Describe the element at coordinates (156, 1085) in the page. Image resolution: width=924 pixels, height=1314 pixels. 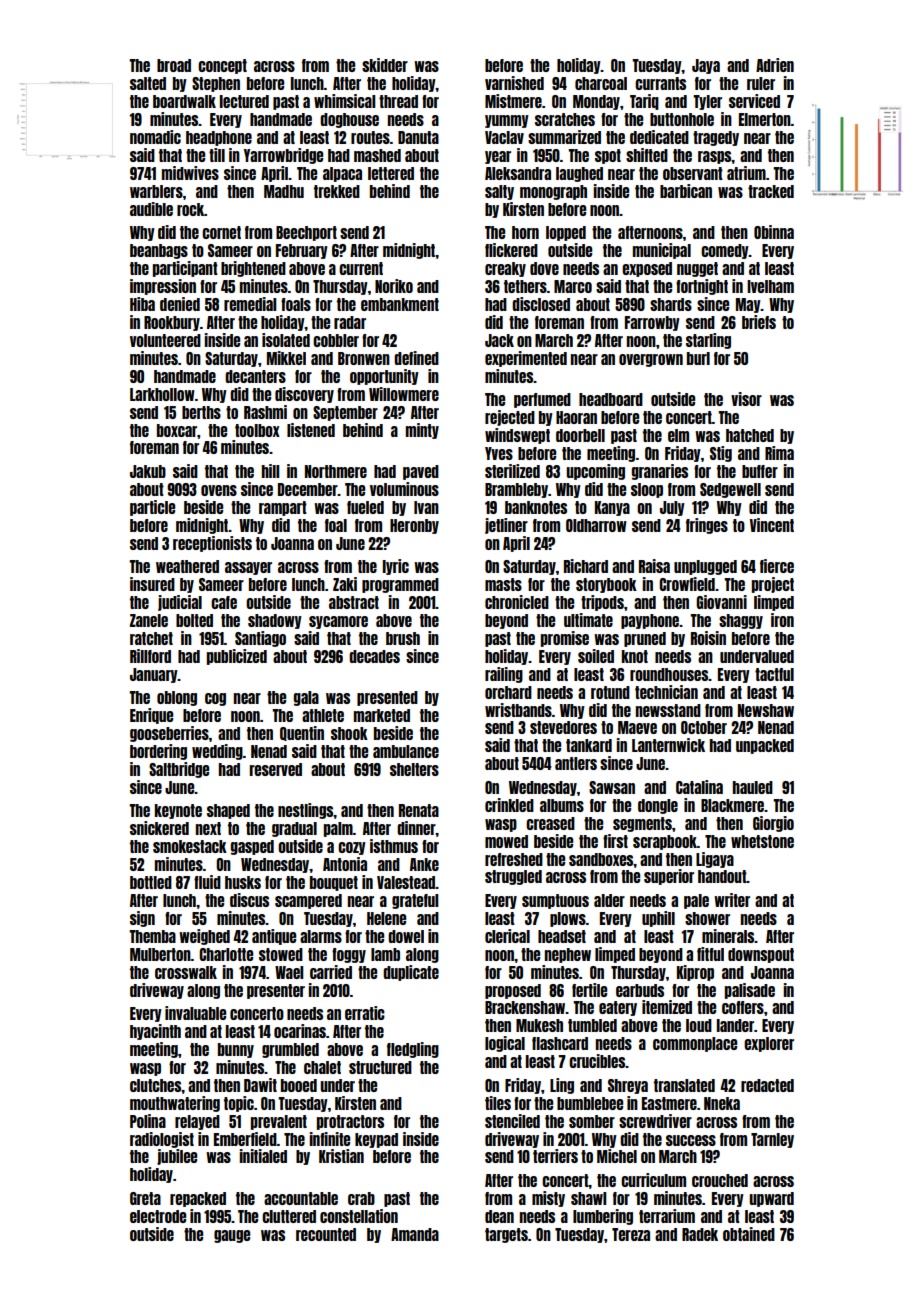
I see `clutches` at that location.
